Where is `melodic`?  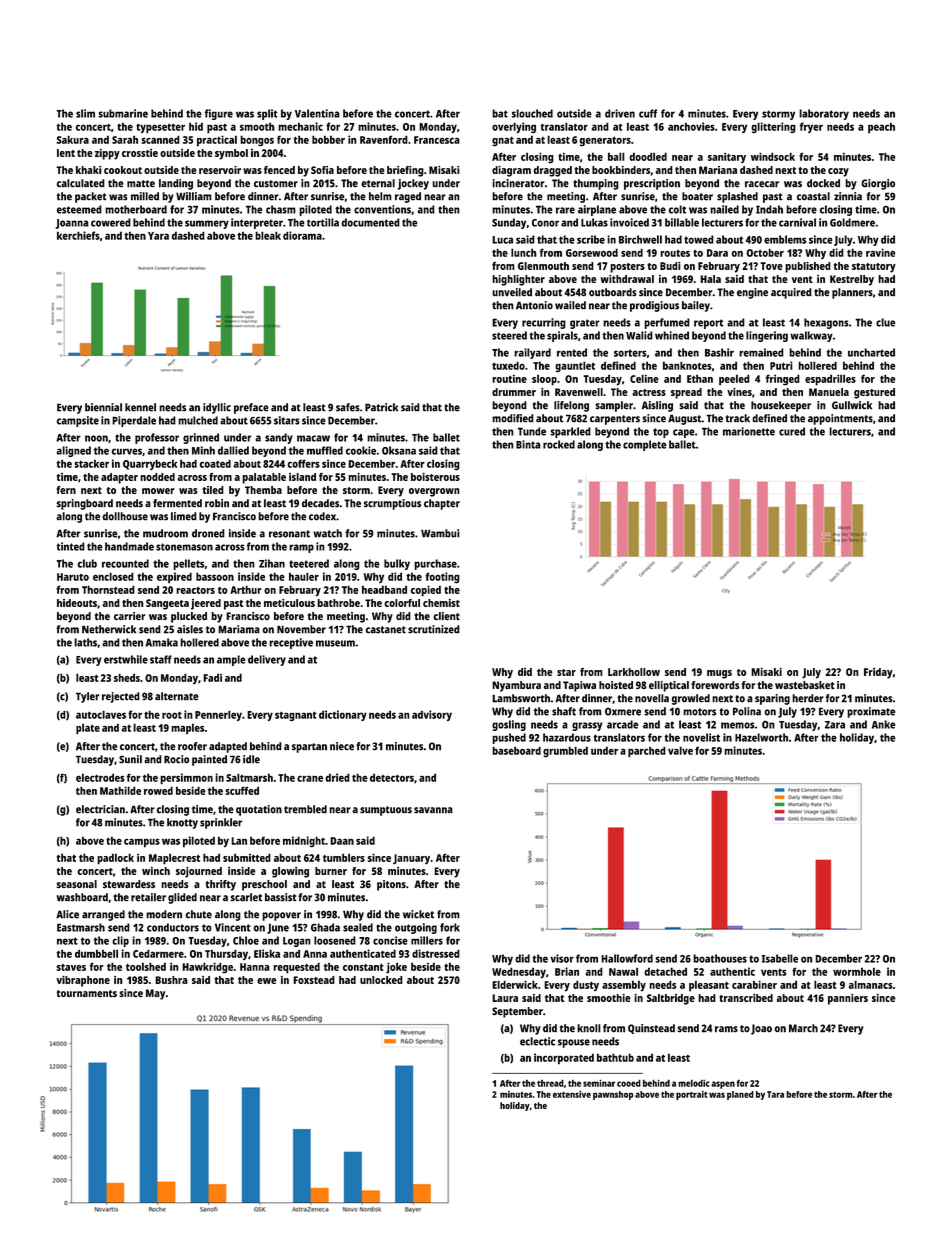
melodic is located at coordinates (694, 1083).
